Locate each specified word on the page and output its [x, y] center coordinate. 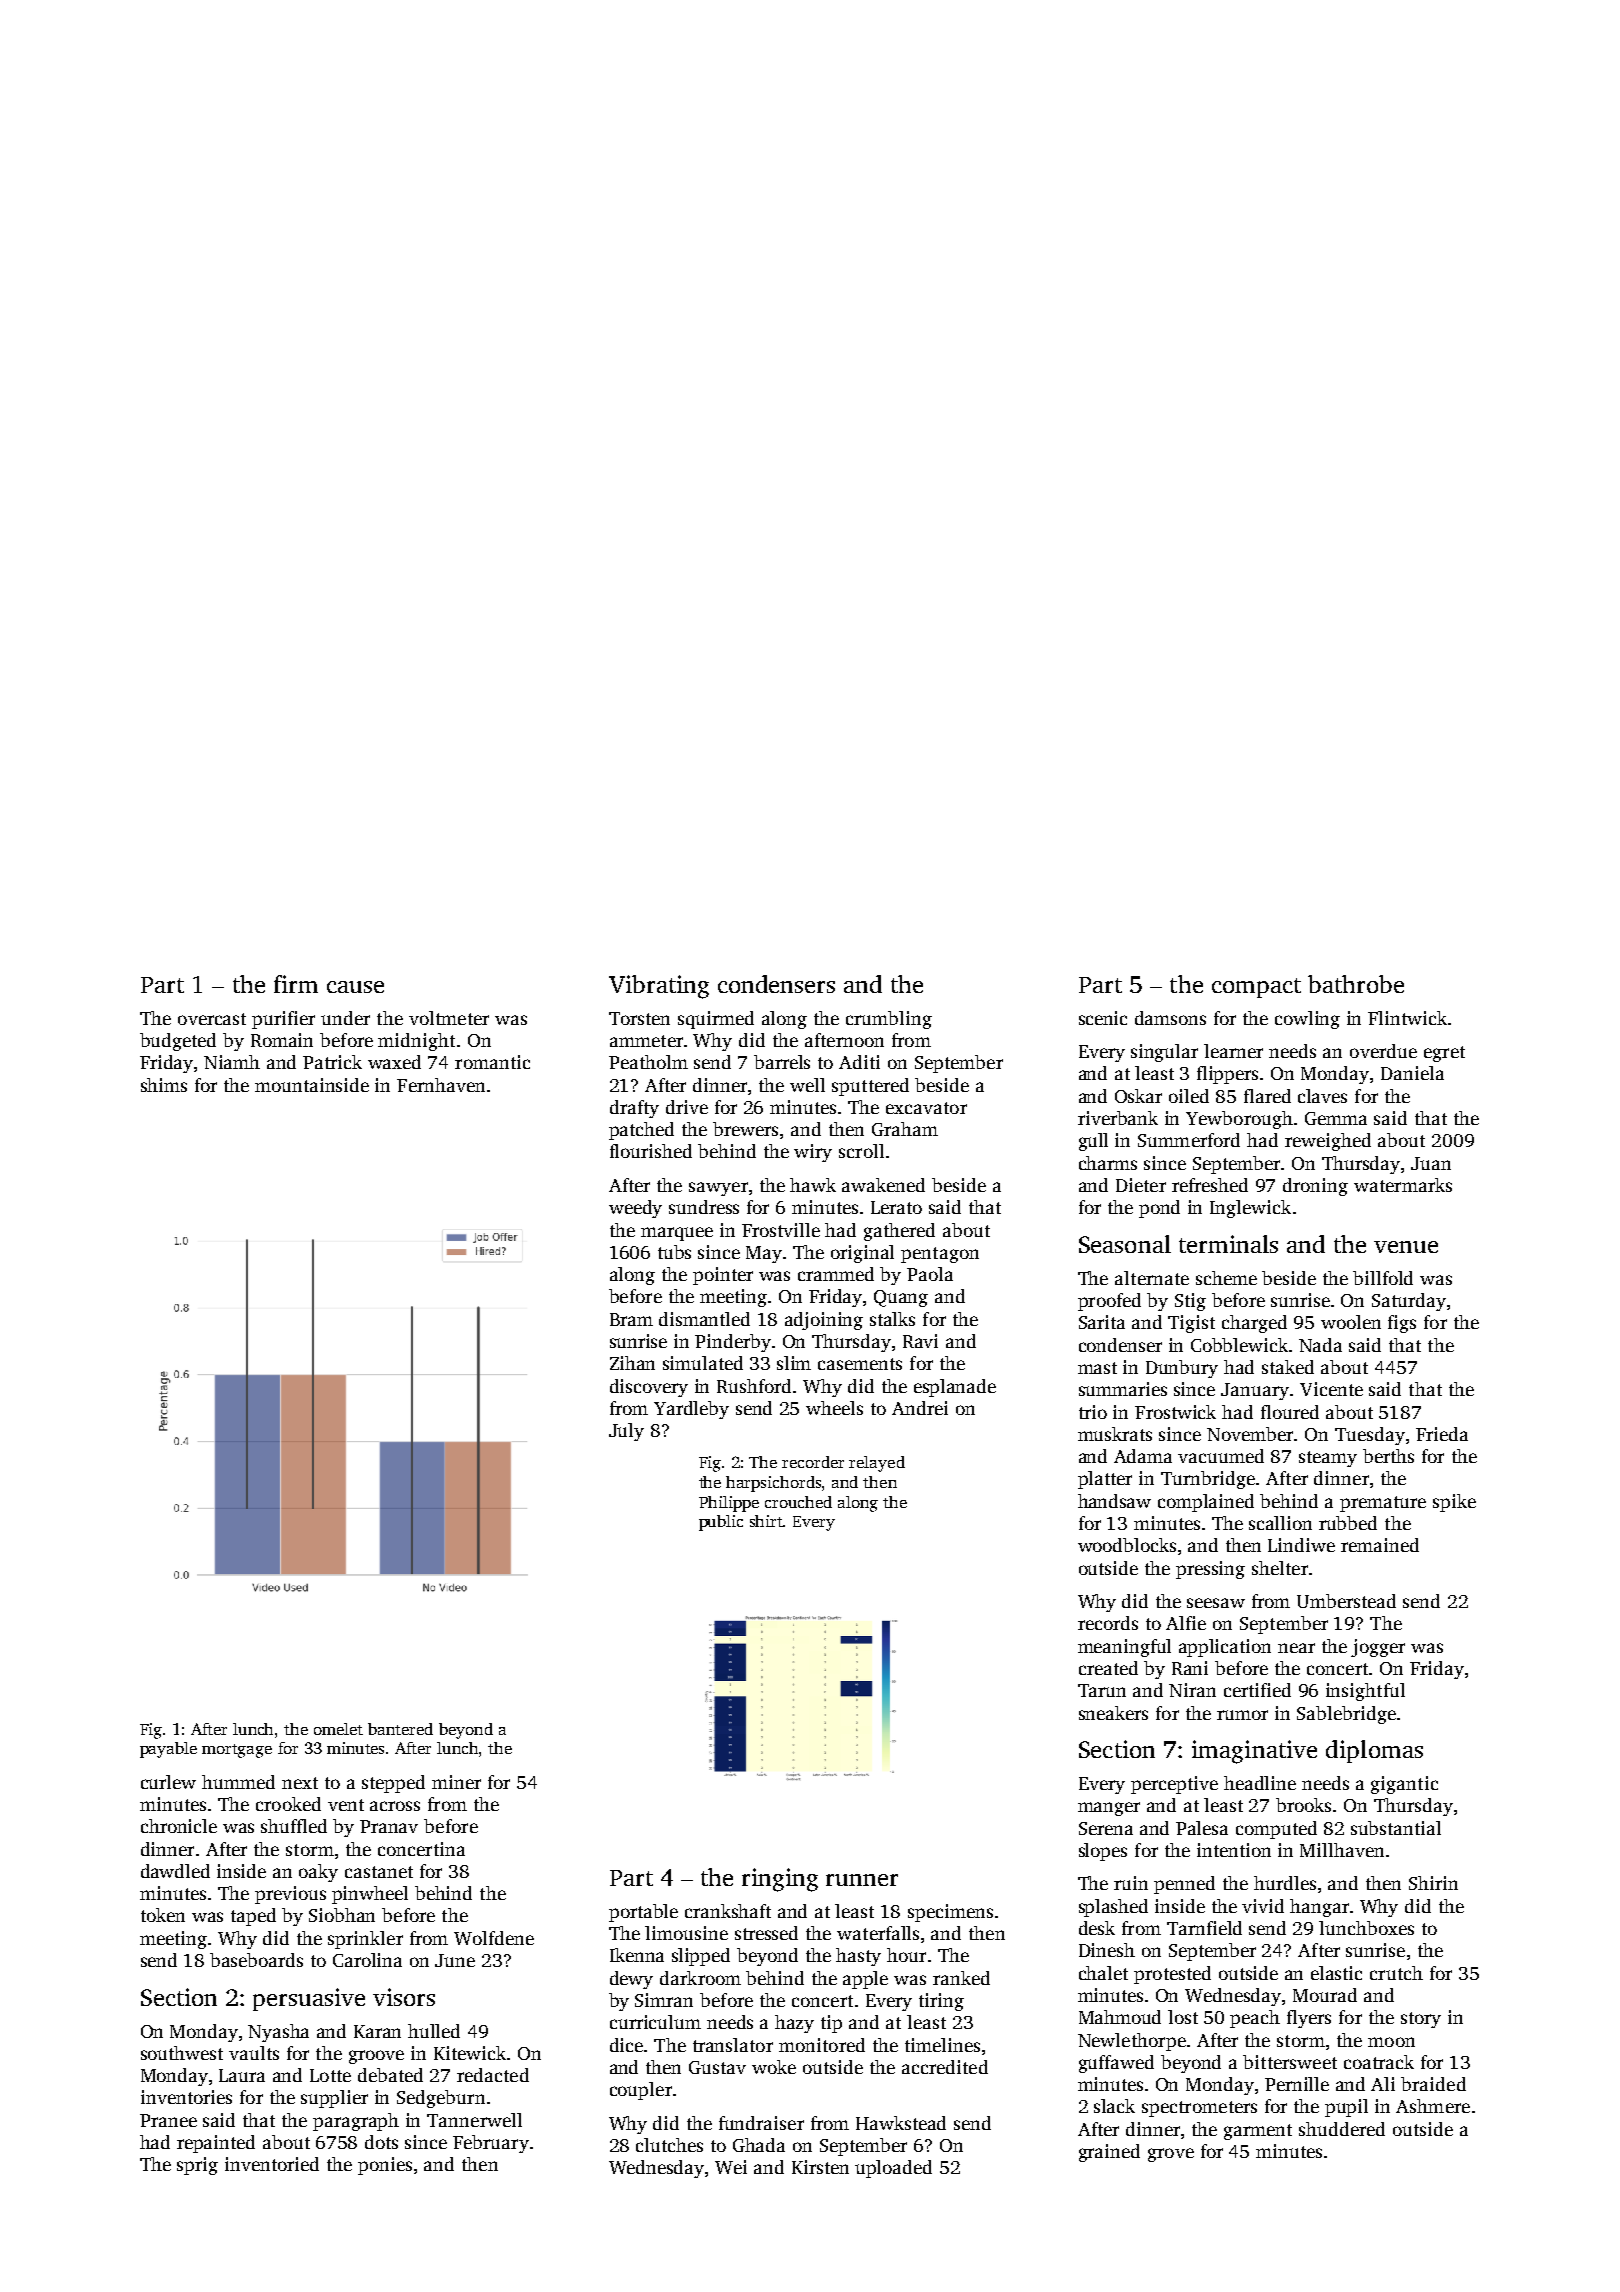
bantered [400, 1729]
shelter [1280, 1568]
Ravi [920, 1341]
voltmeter [449, 1018]
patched [641, 1131]
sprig [197, 2166]
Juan [1431, 1163]
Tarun [1102, 1690]
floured [1290, 1412]
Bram [631, 1319]
